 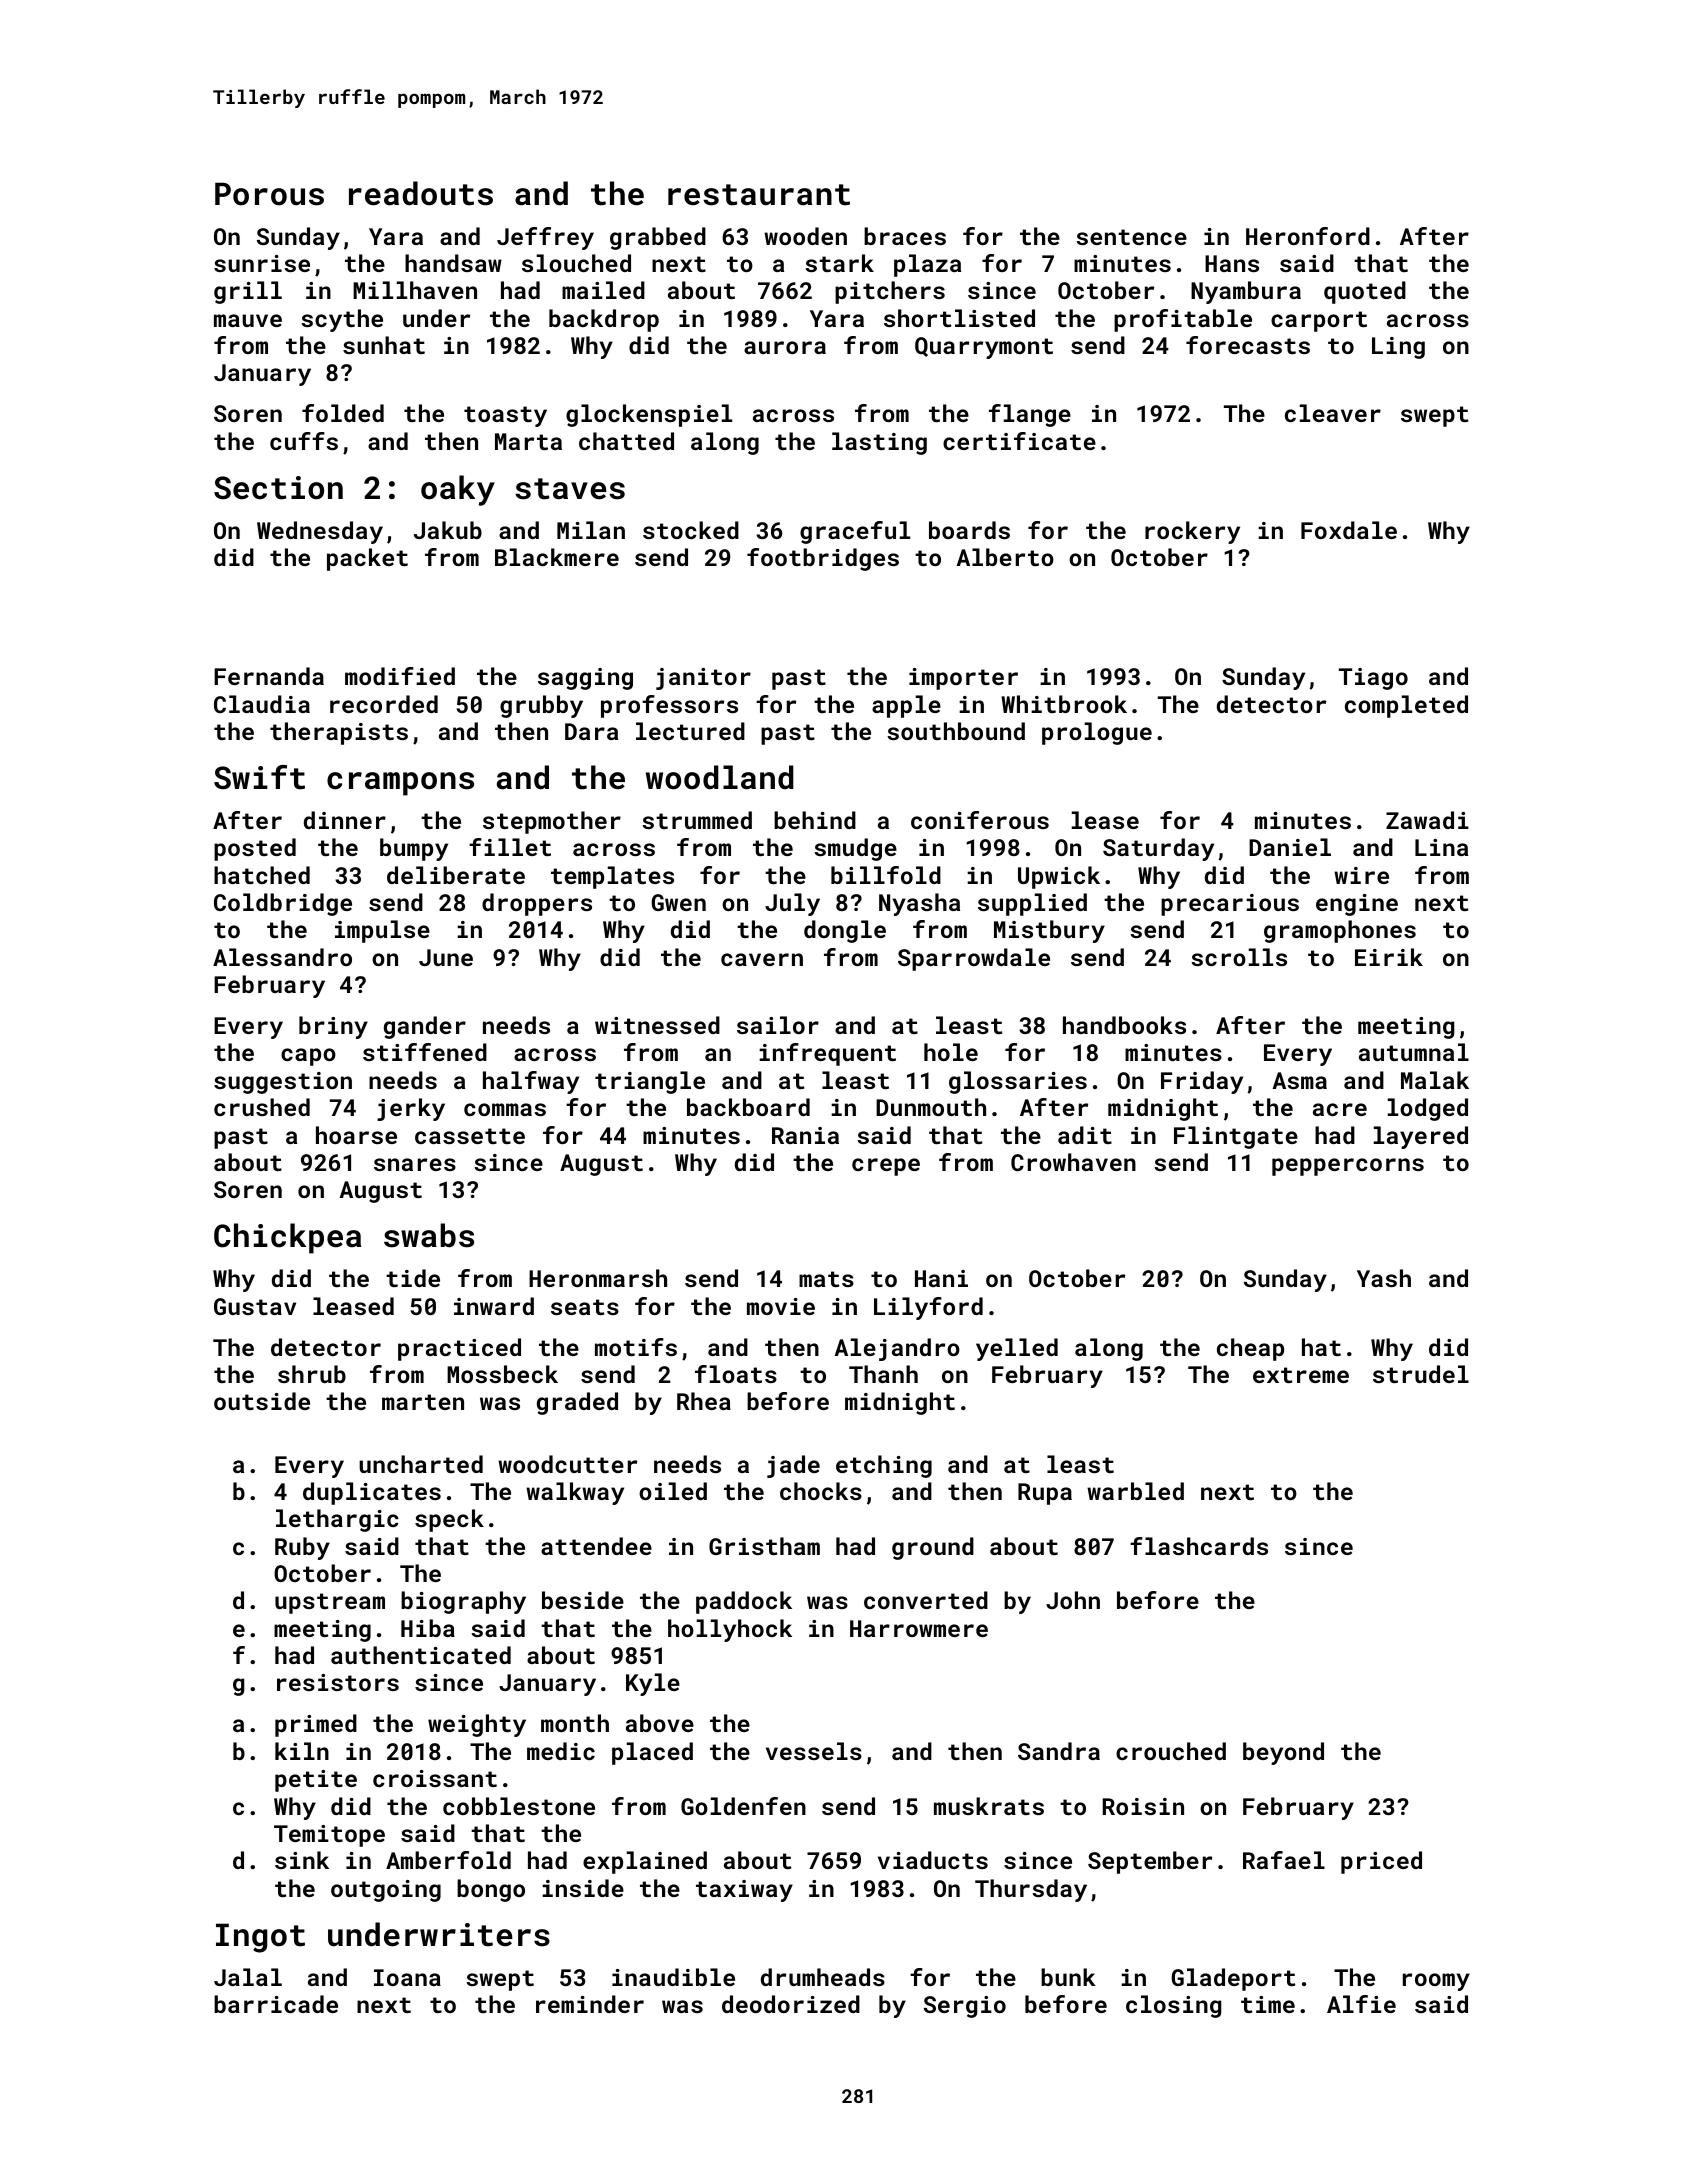 I want to click on barricade, so click(x=276, y=2004).
